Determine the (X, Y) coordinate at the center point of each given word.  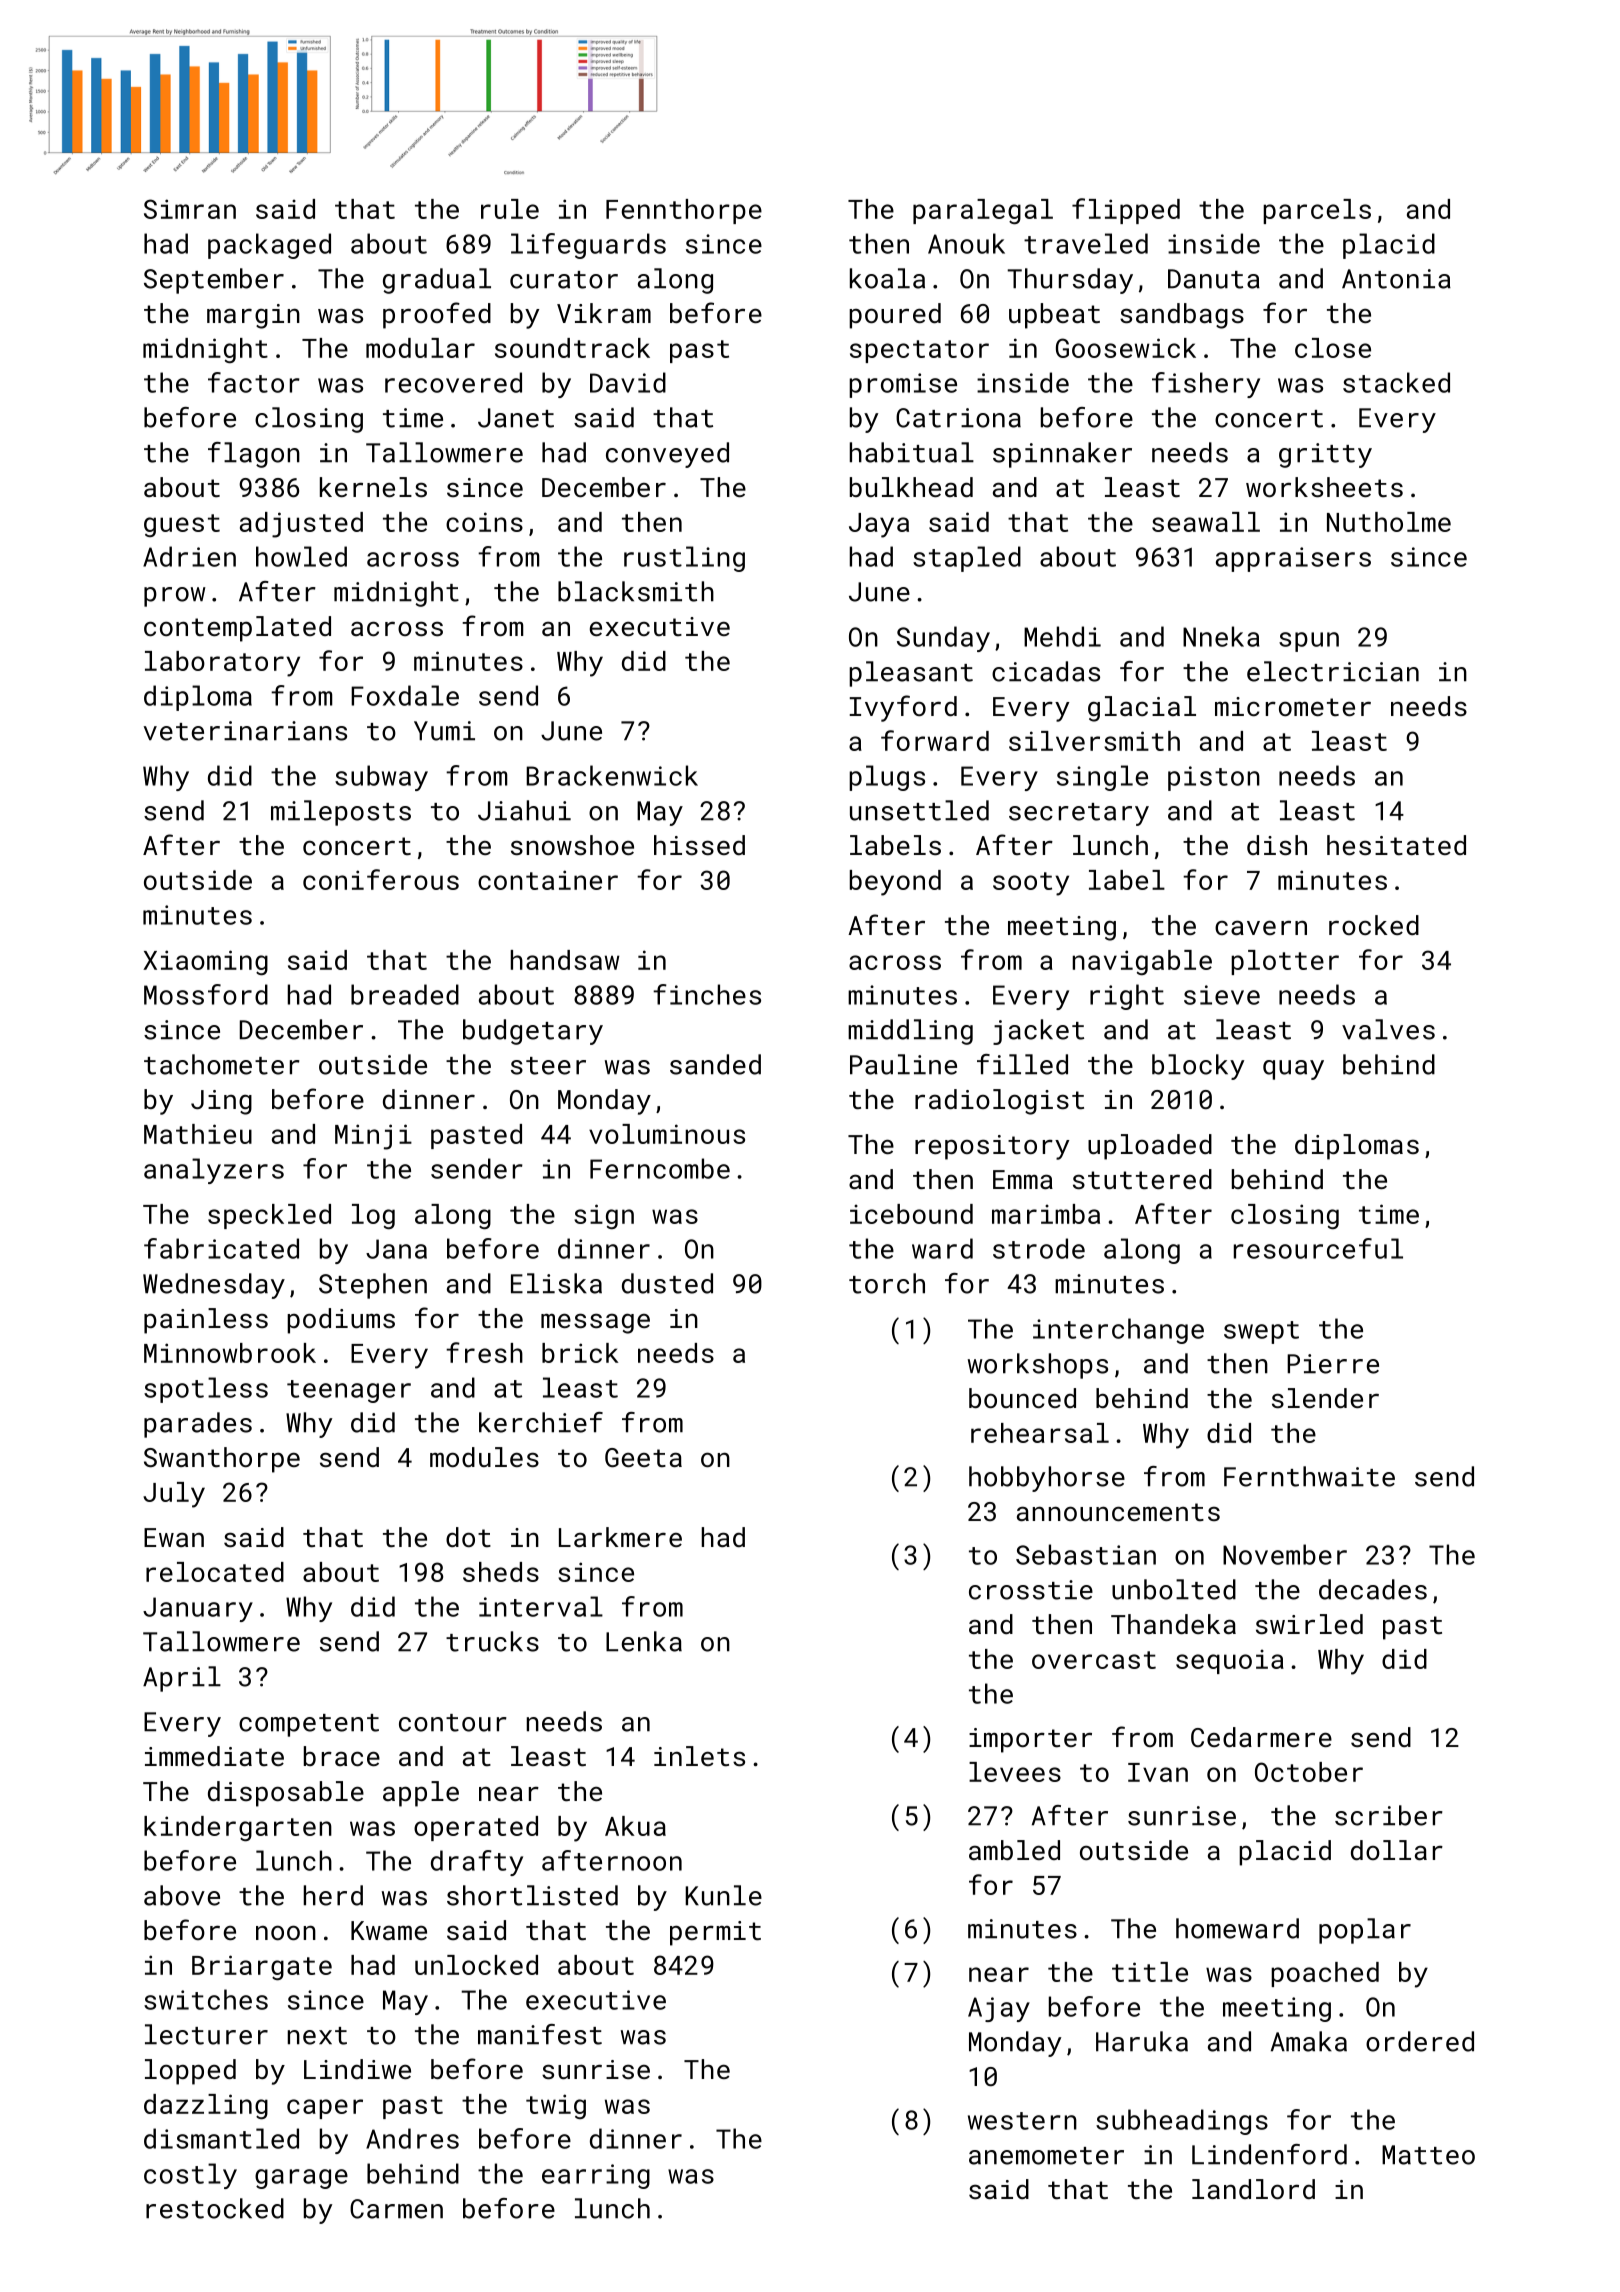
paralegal (983, 211)
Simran (190, 209)
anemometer (1046, 2156)
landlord (1253, 2189)
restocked (215, 2208)
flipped (1126, 211)
